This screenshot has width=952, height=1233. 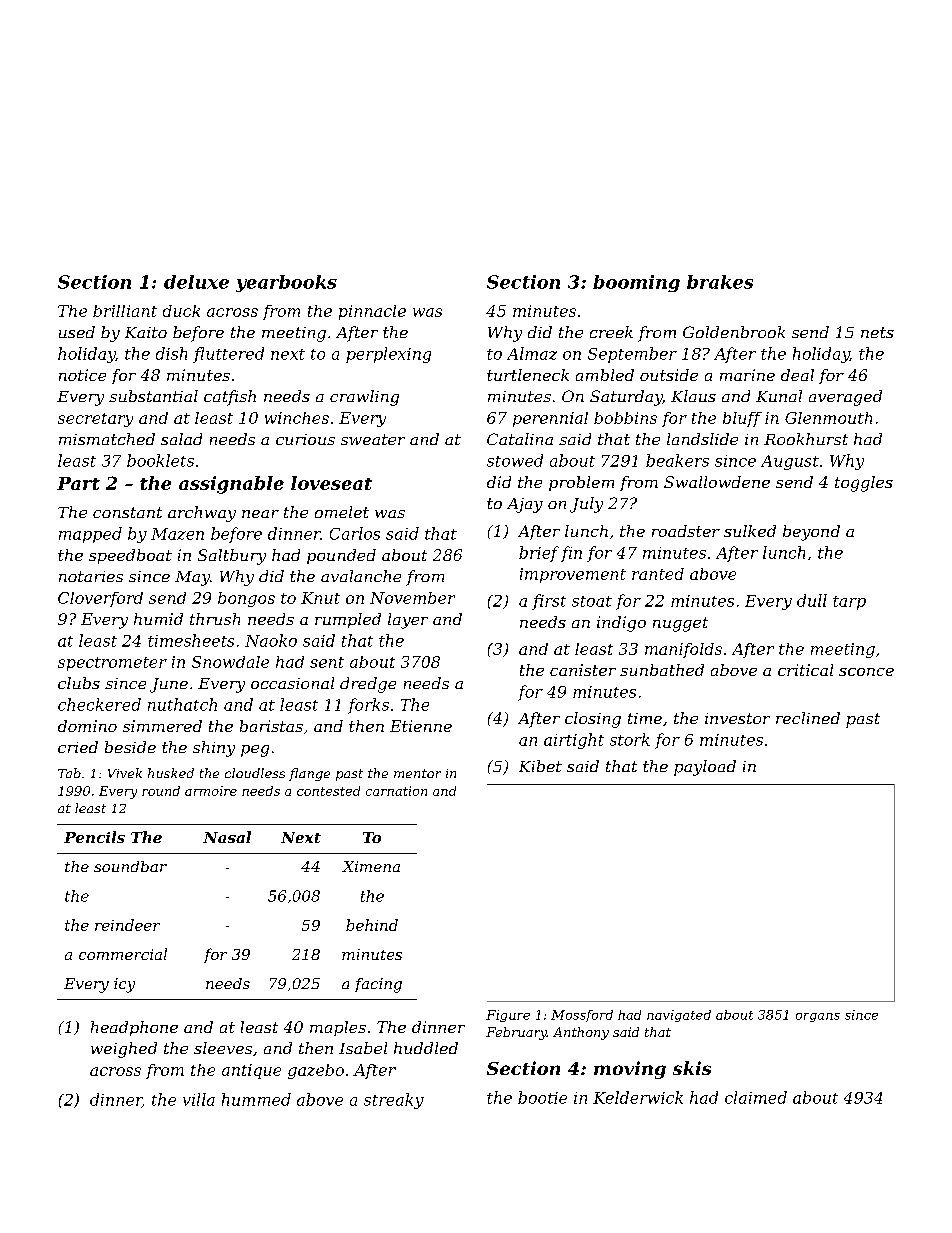 I want to click on payload, so click(x=705, y=768).
